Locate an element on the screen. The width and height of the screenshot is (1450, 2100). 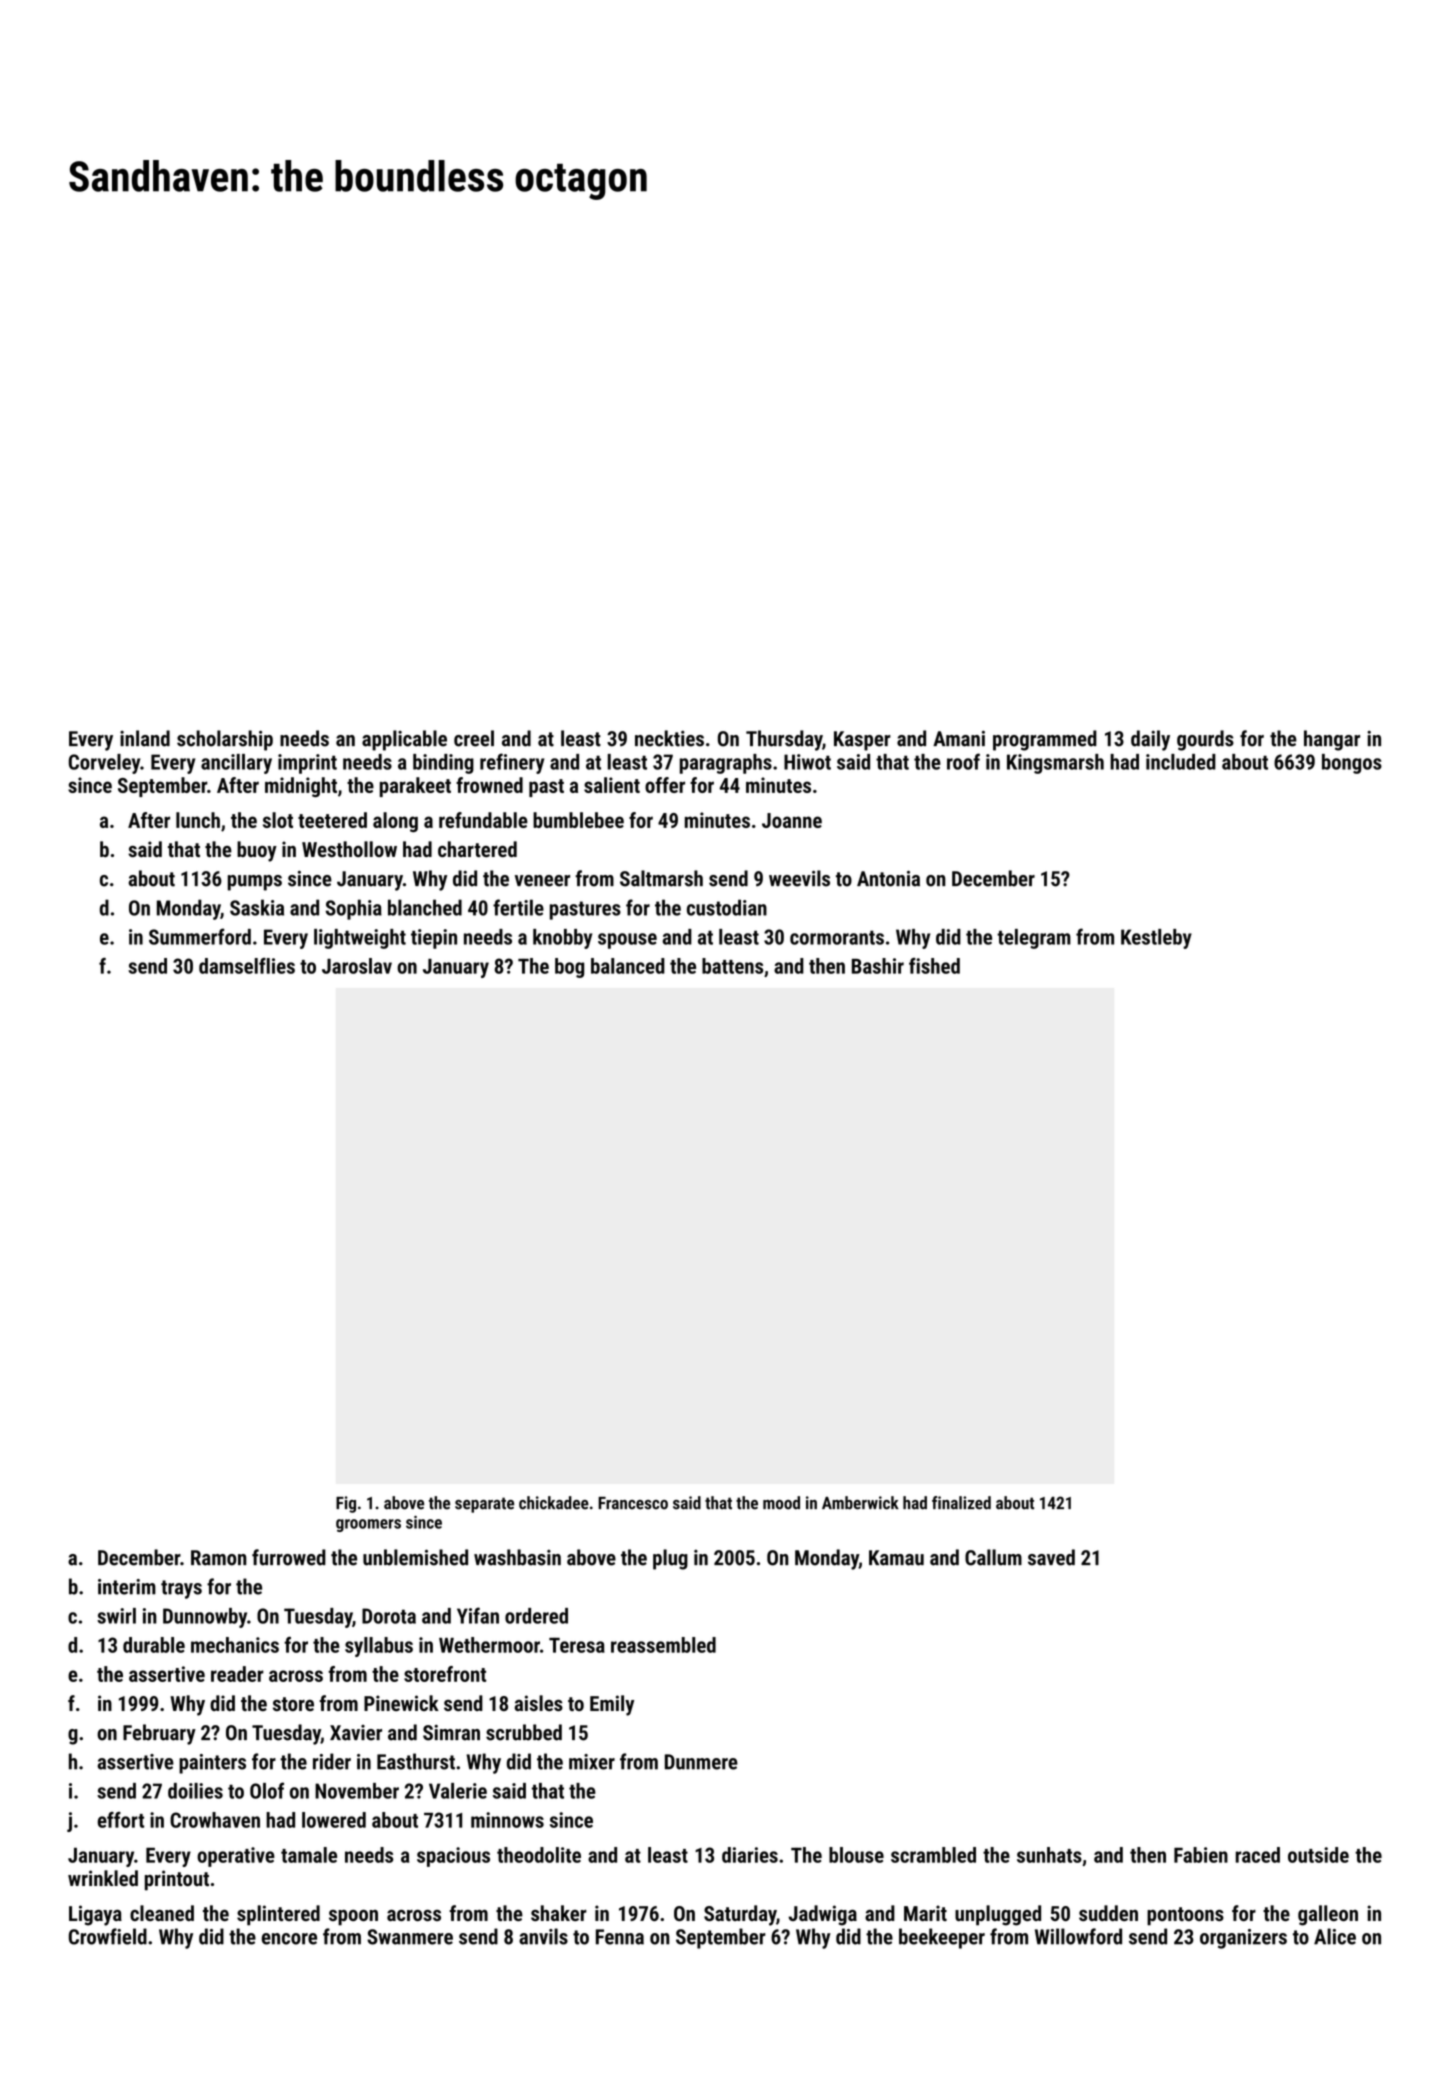
Thursday is located at coordinates (784, 740).
